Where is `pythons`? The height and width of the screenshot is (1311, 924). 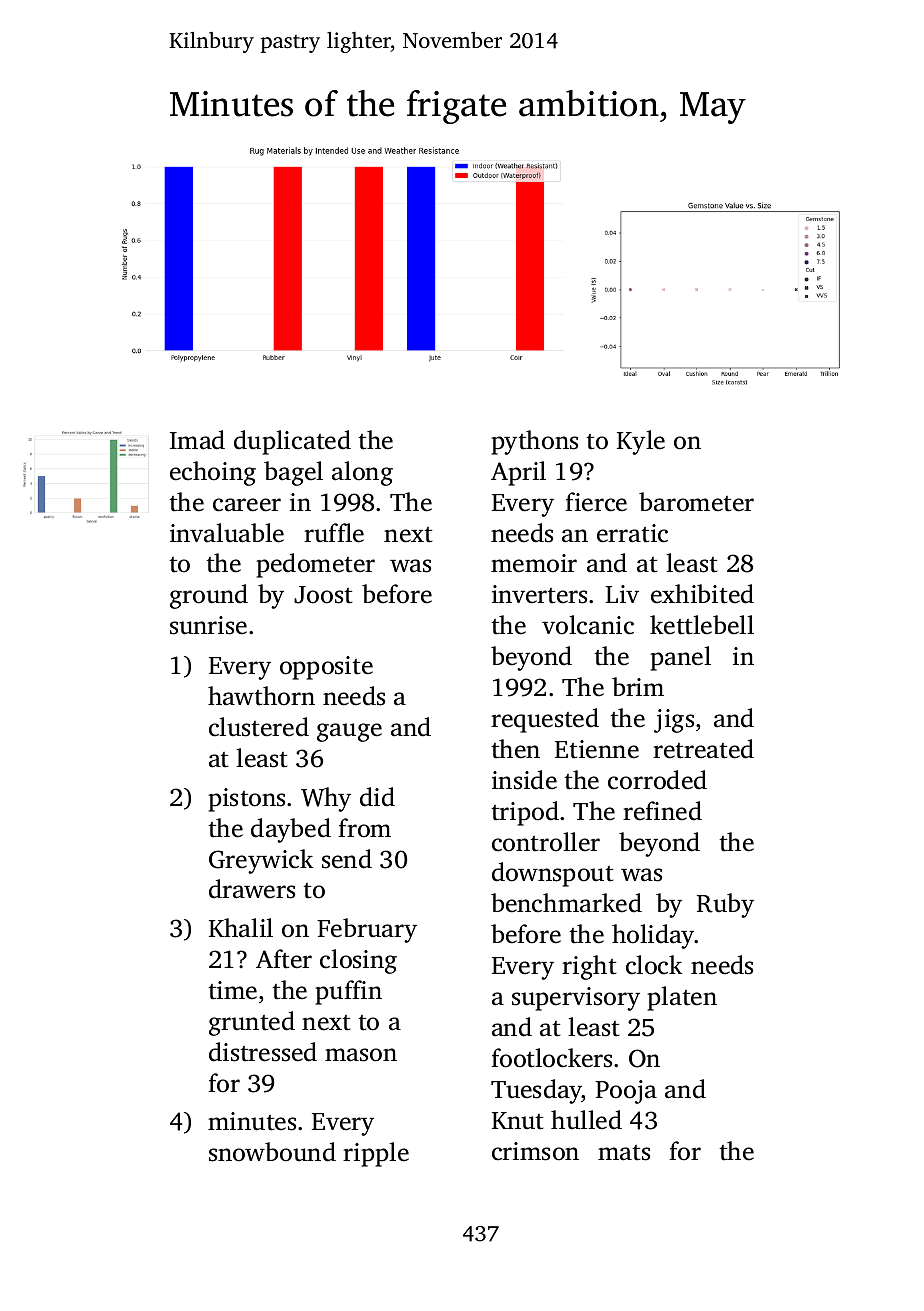 pythons is located at coordinates (534, 442).
